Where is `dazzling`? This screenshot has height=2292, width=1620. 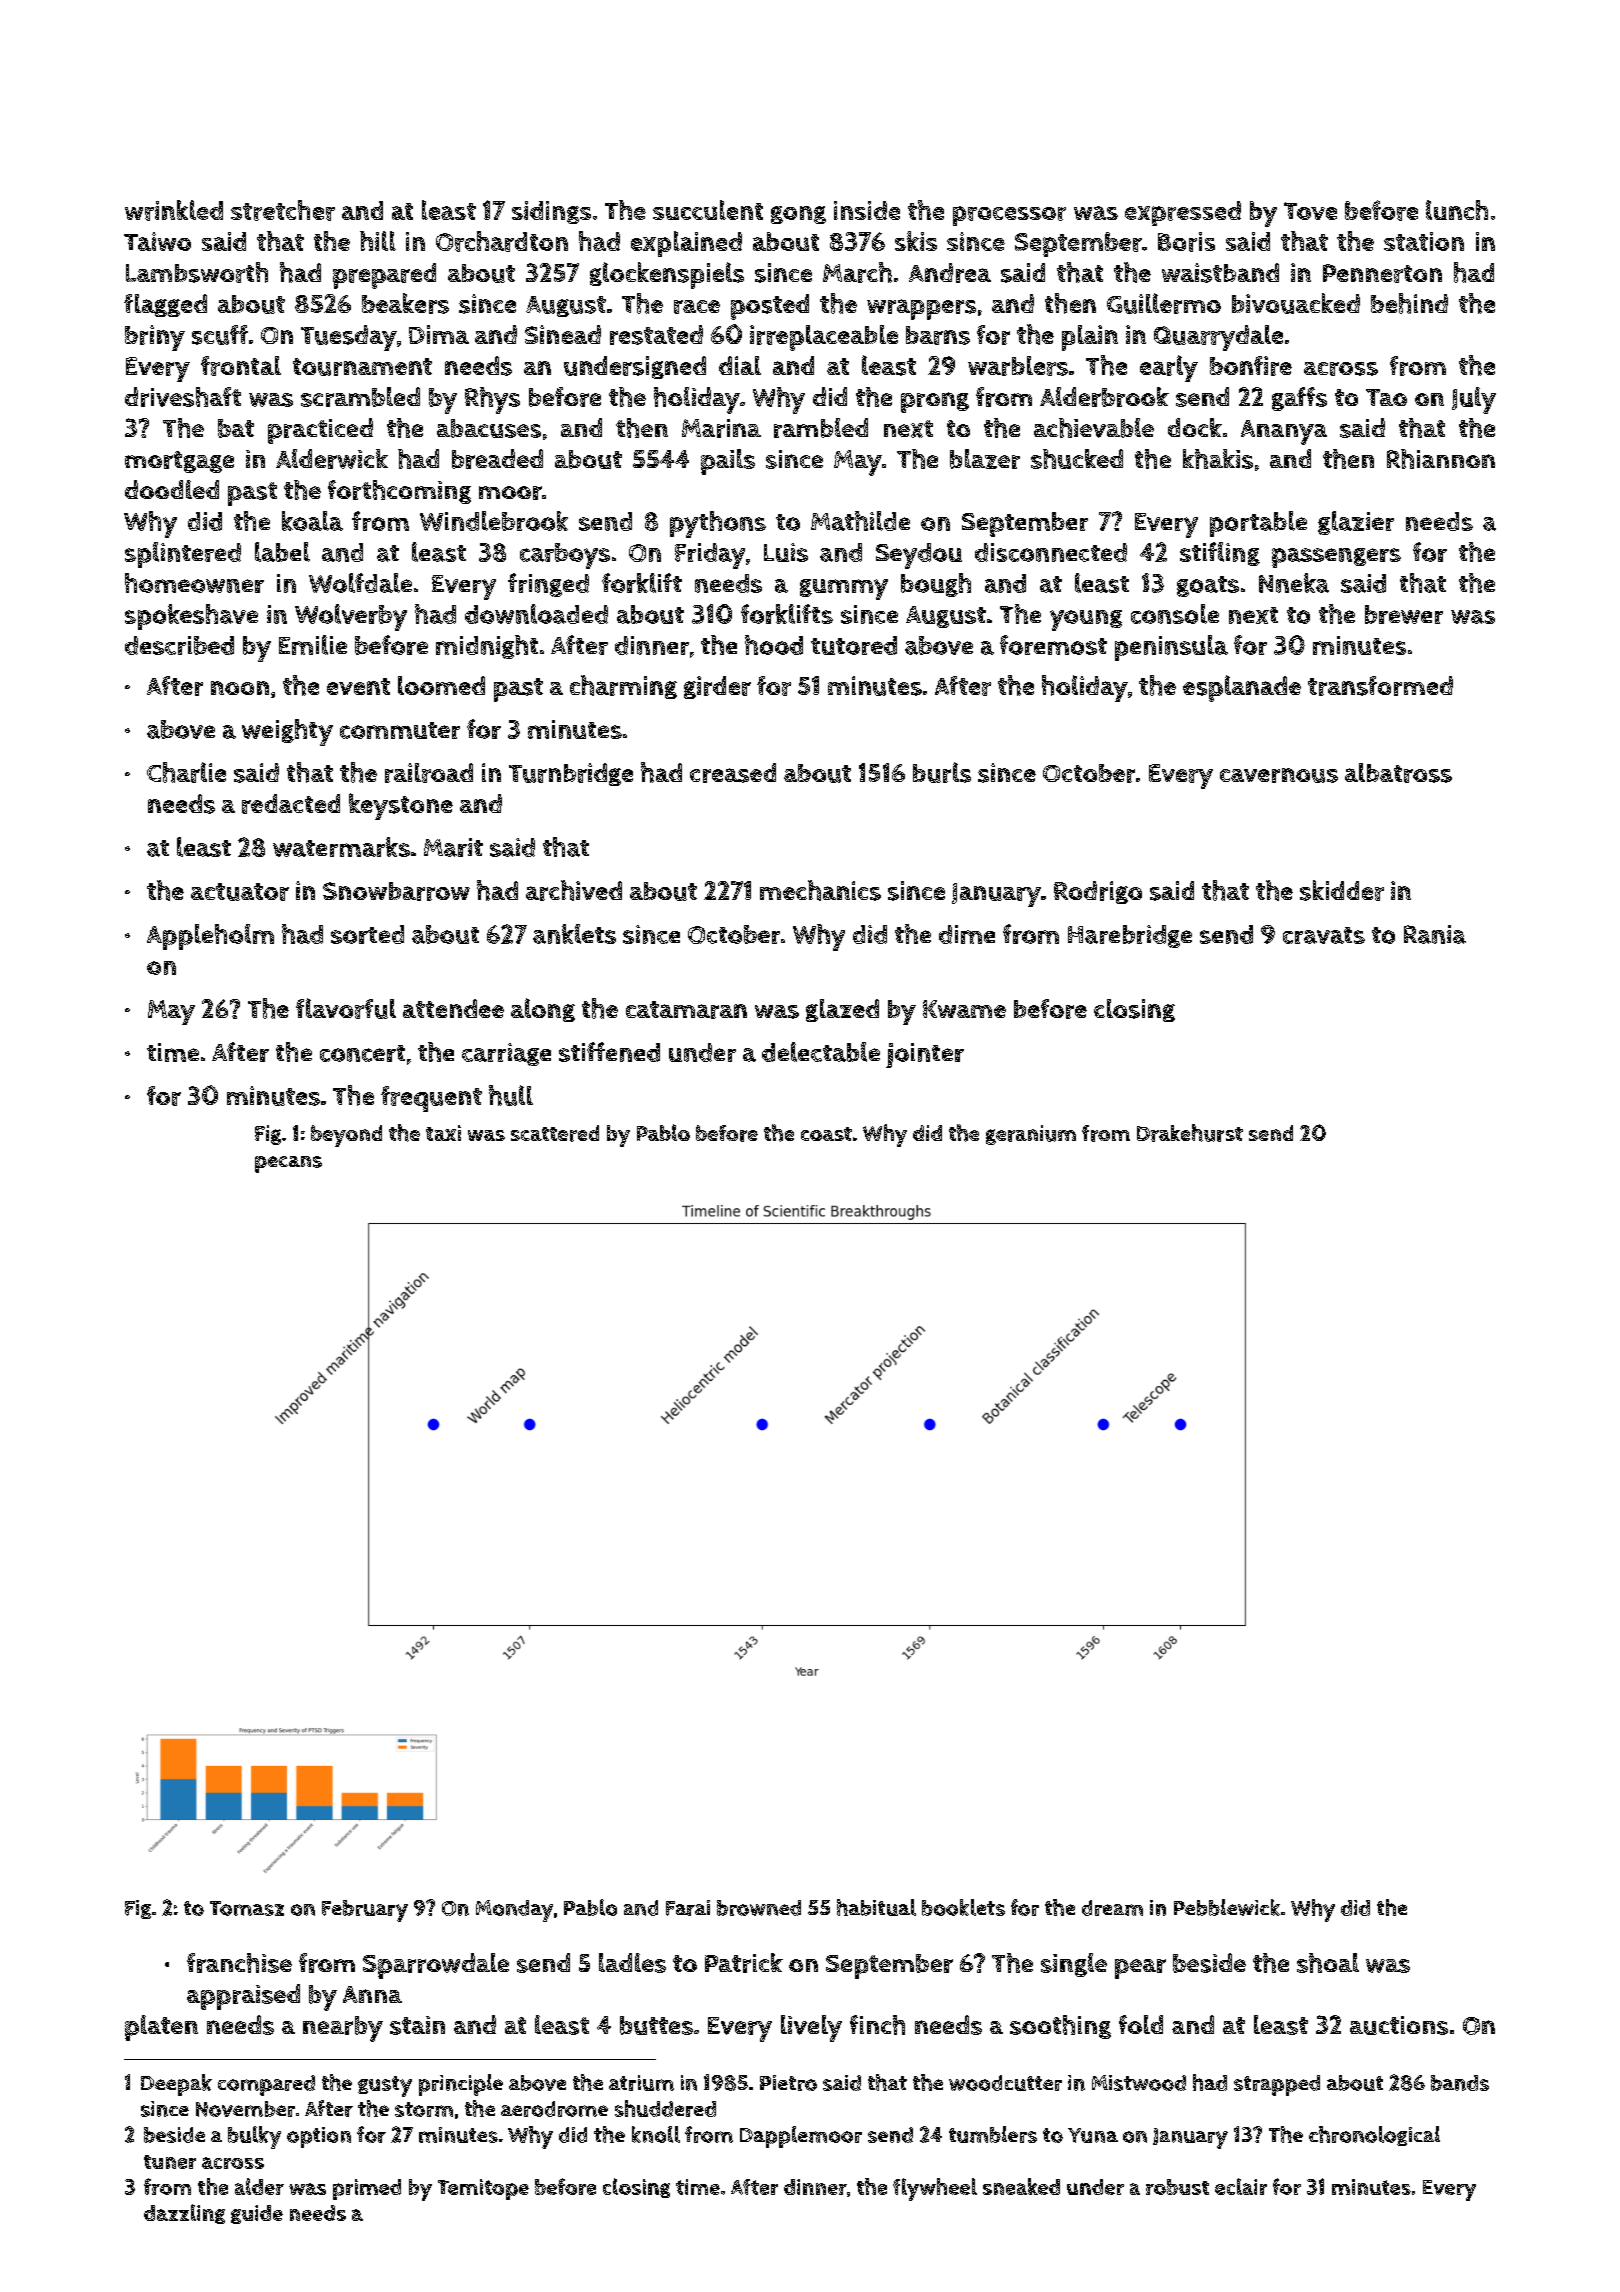
dazzling is located at coordinates (184, 2214).
